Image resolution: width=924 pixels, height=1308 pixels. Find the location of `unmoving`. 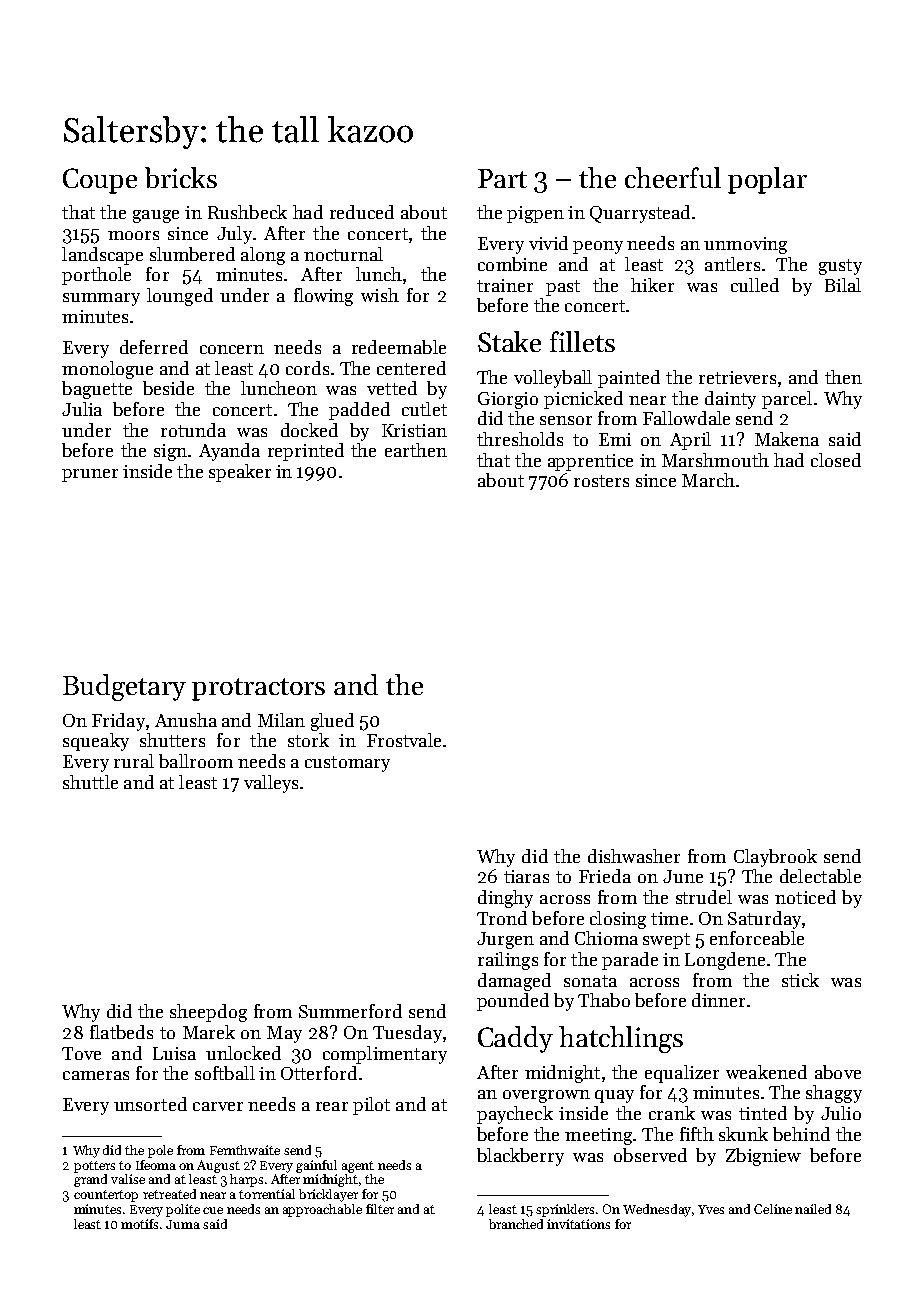

unmoving is located at coordinates (745, 245).
